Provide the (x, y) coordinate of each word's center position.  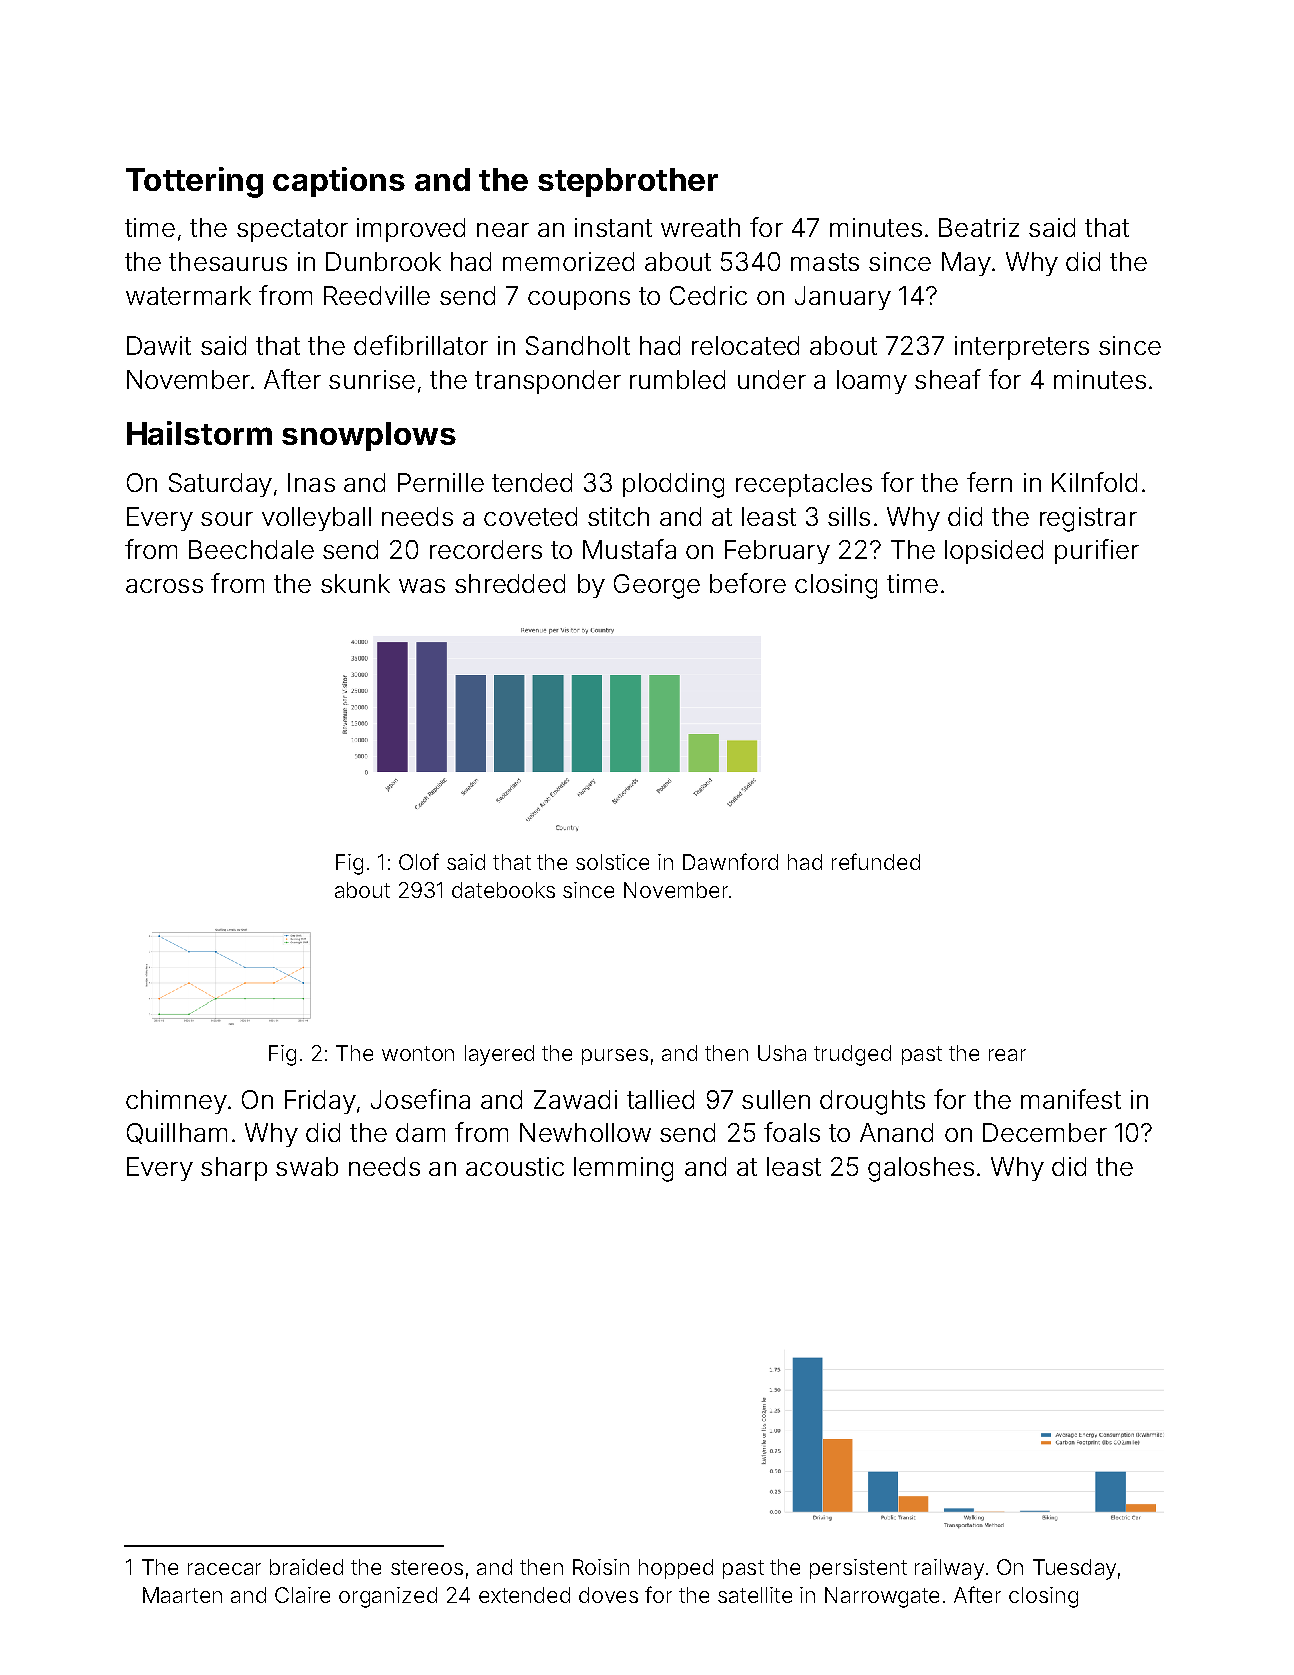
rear (1007, 1055)
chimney (176, 1102)
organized (388, 1597)
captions (339, 182)
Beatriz (979, 227)
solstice (612, 862)
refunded (876, 861)
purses (615, 1057)
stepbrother (628, 182)
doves (608, 1595)
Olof (419, 861)
